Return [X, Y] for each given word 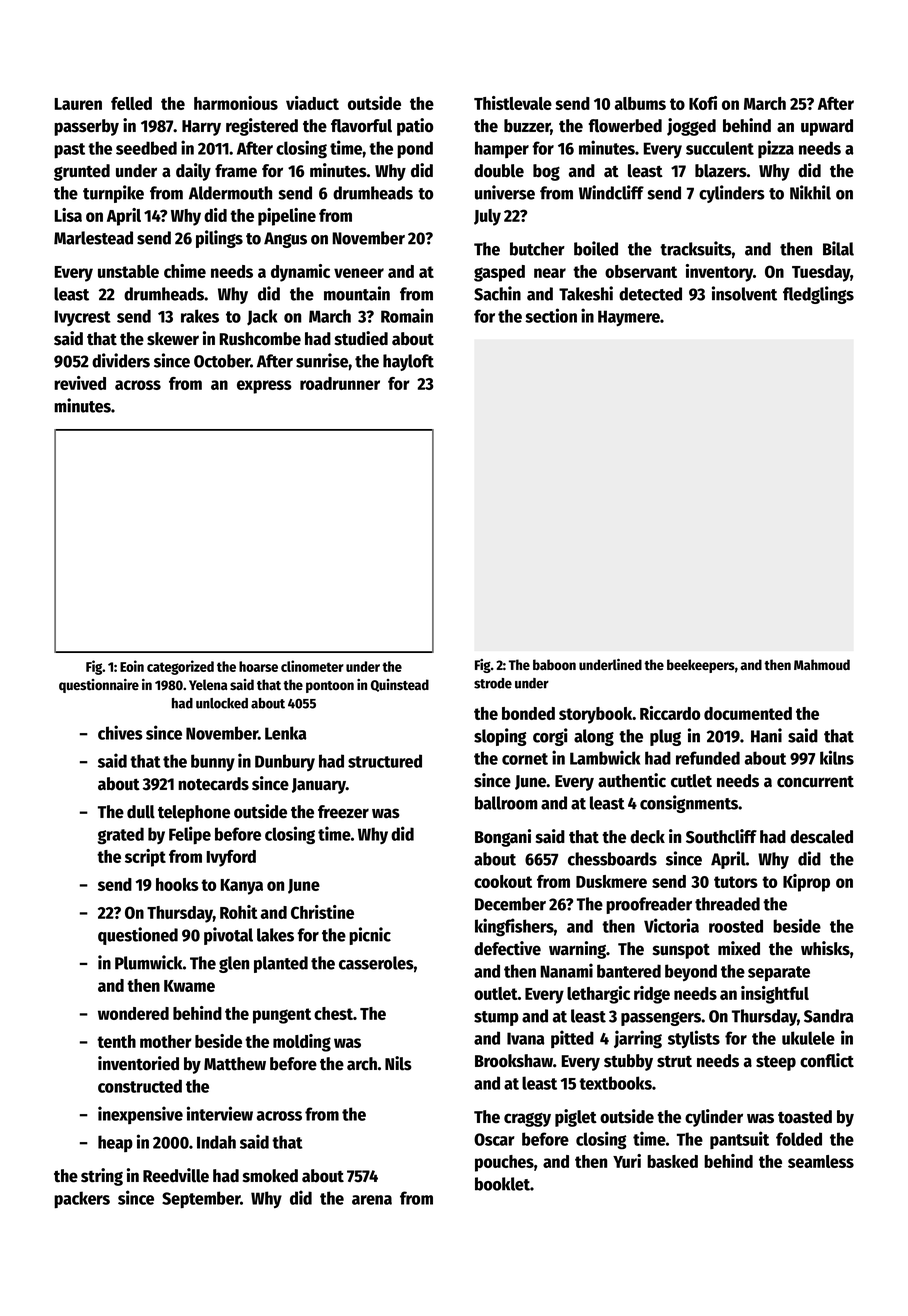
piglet [576, 1118]
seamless [821, 1161]
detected [650, 294]
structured [385, 761]
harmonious [236, 103]
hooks [177, 884]
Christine [322, 912]
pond [415, 150]
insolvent [744, 293]
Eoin [132, 666]
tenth [116, 1041]
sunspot [681, 951]
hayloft [408, 362]
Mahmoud [822, 664]
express [264, 387]
